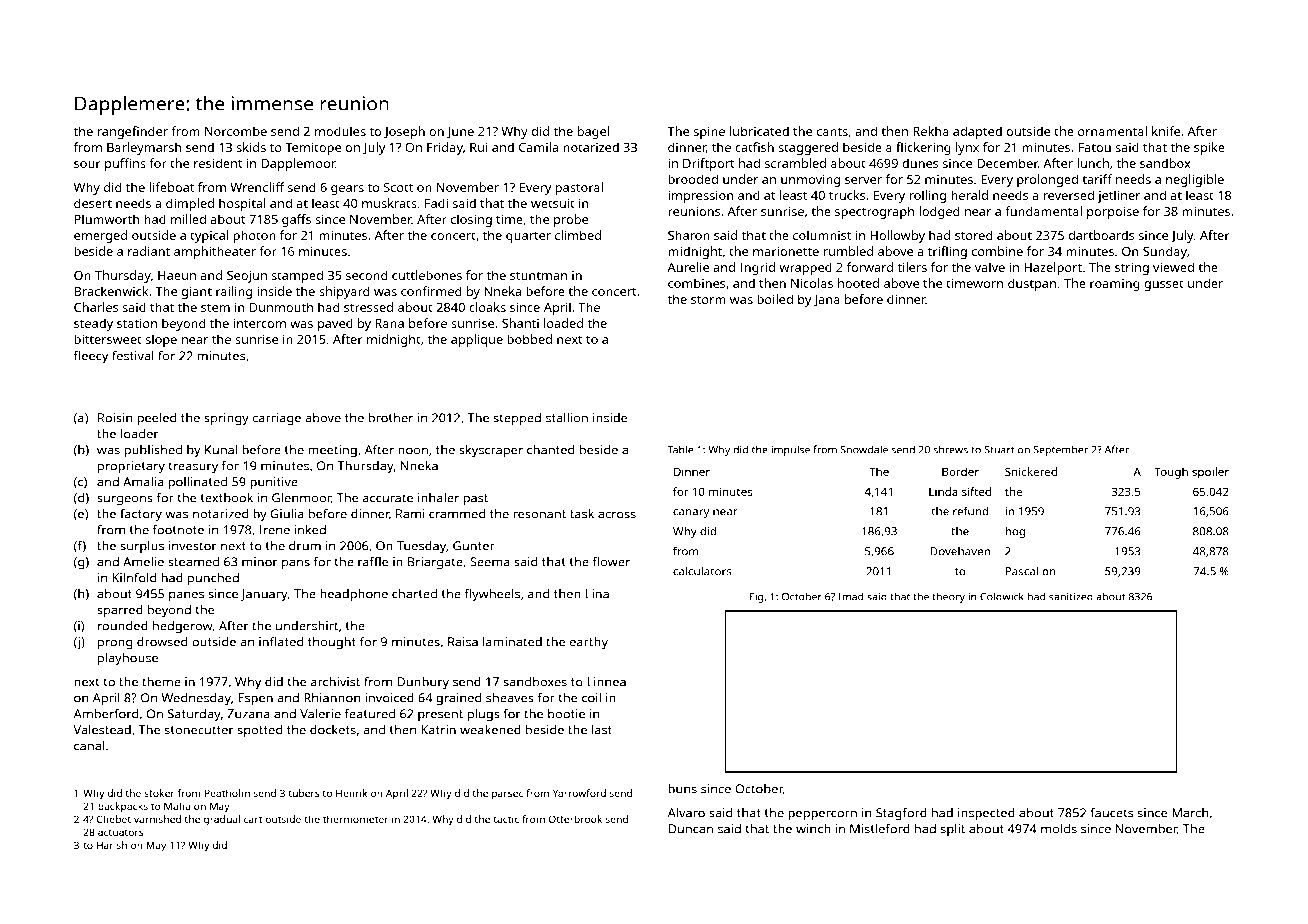  Describe the element at coordinates (847, 195) in the screenshot. I see `trucks` at that location.
